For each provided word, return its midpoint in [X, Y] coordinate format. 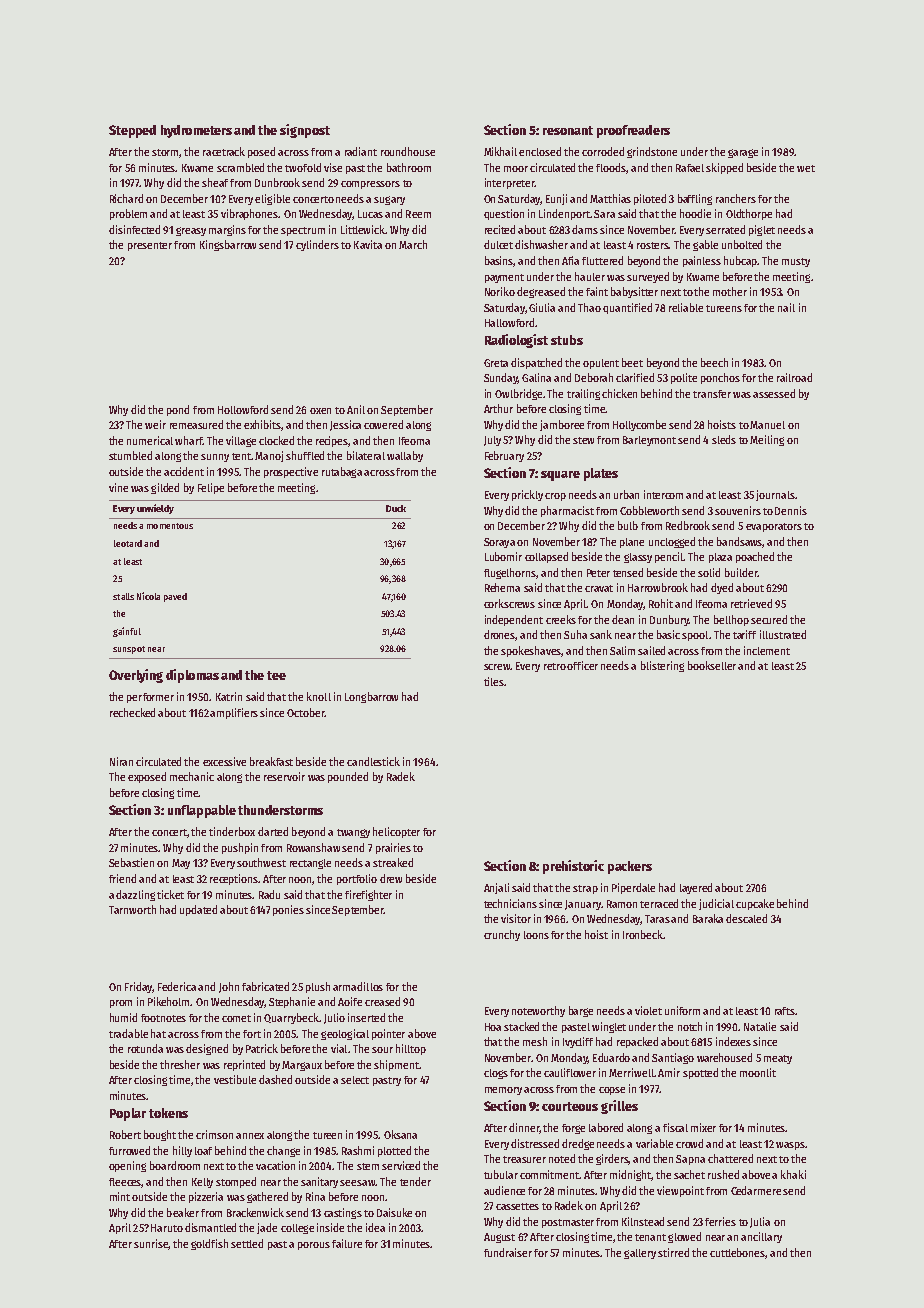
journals [775, 495]
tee [276, 675]
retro [555, 666]
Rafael [690, 168]
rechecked [132, 712]
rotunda [145, 1048]
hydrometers [196, 131]
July [492, 441]
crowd [689, 1143]
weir [155, 424]
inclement [767, 650]
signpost [305, 131]
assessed [774, 393]
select [355, 1080]
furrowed [129, 1150]
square [560, 476]
